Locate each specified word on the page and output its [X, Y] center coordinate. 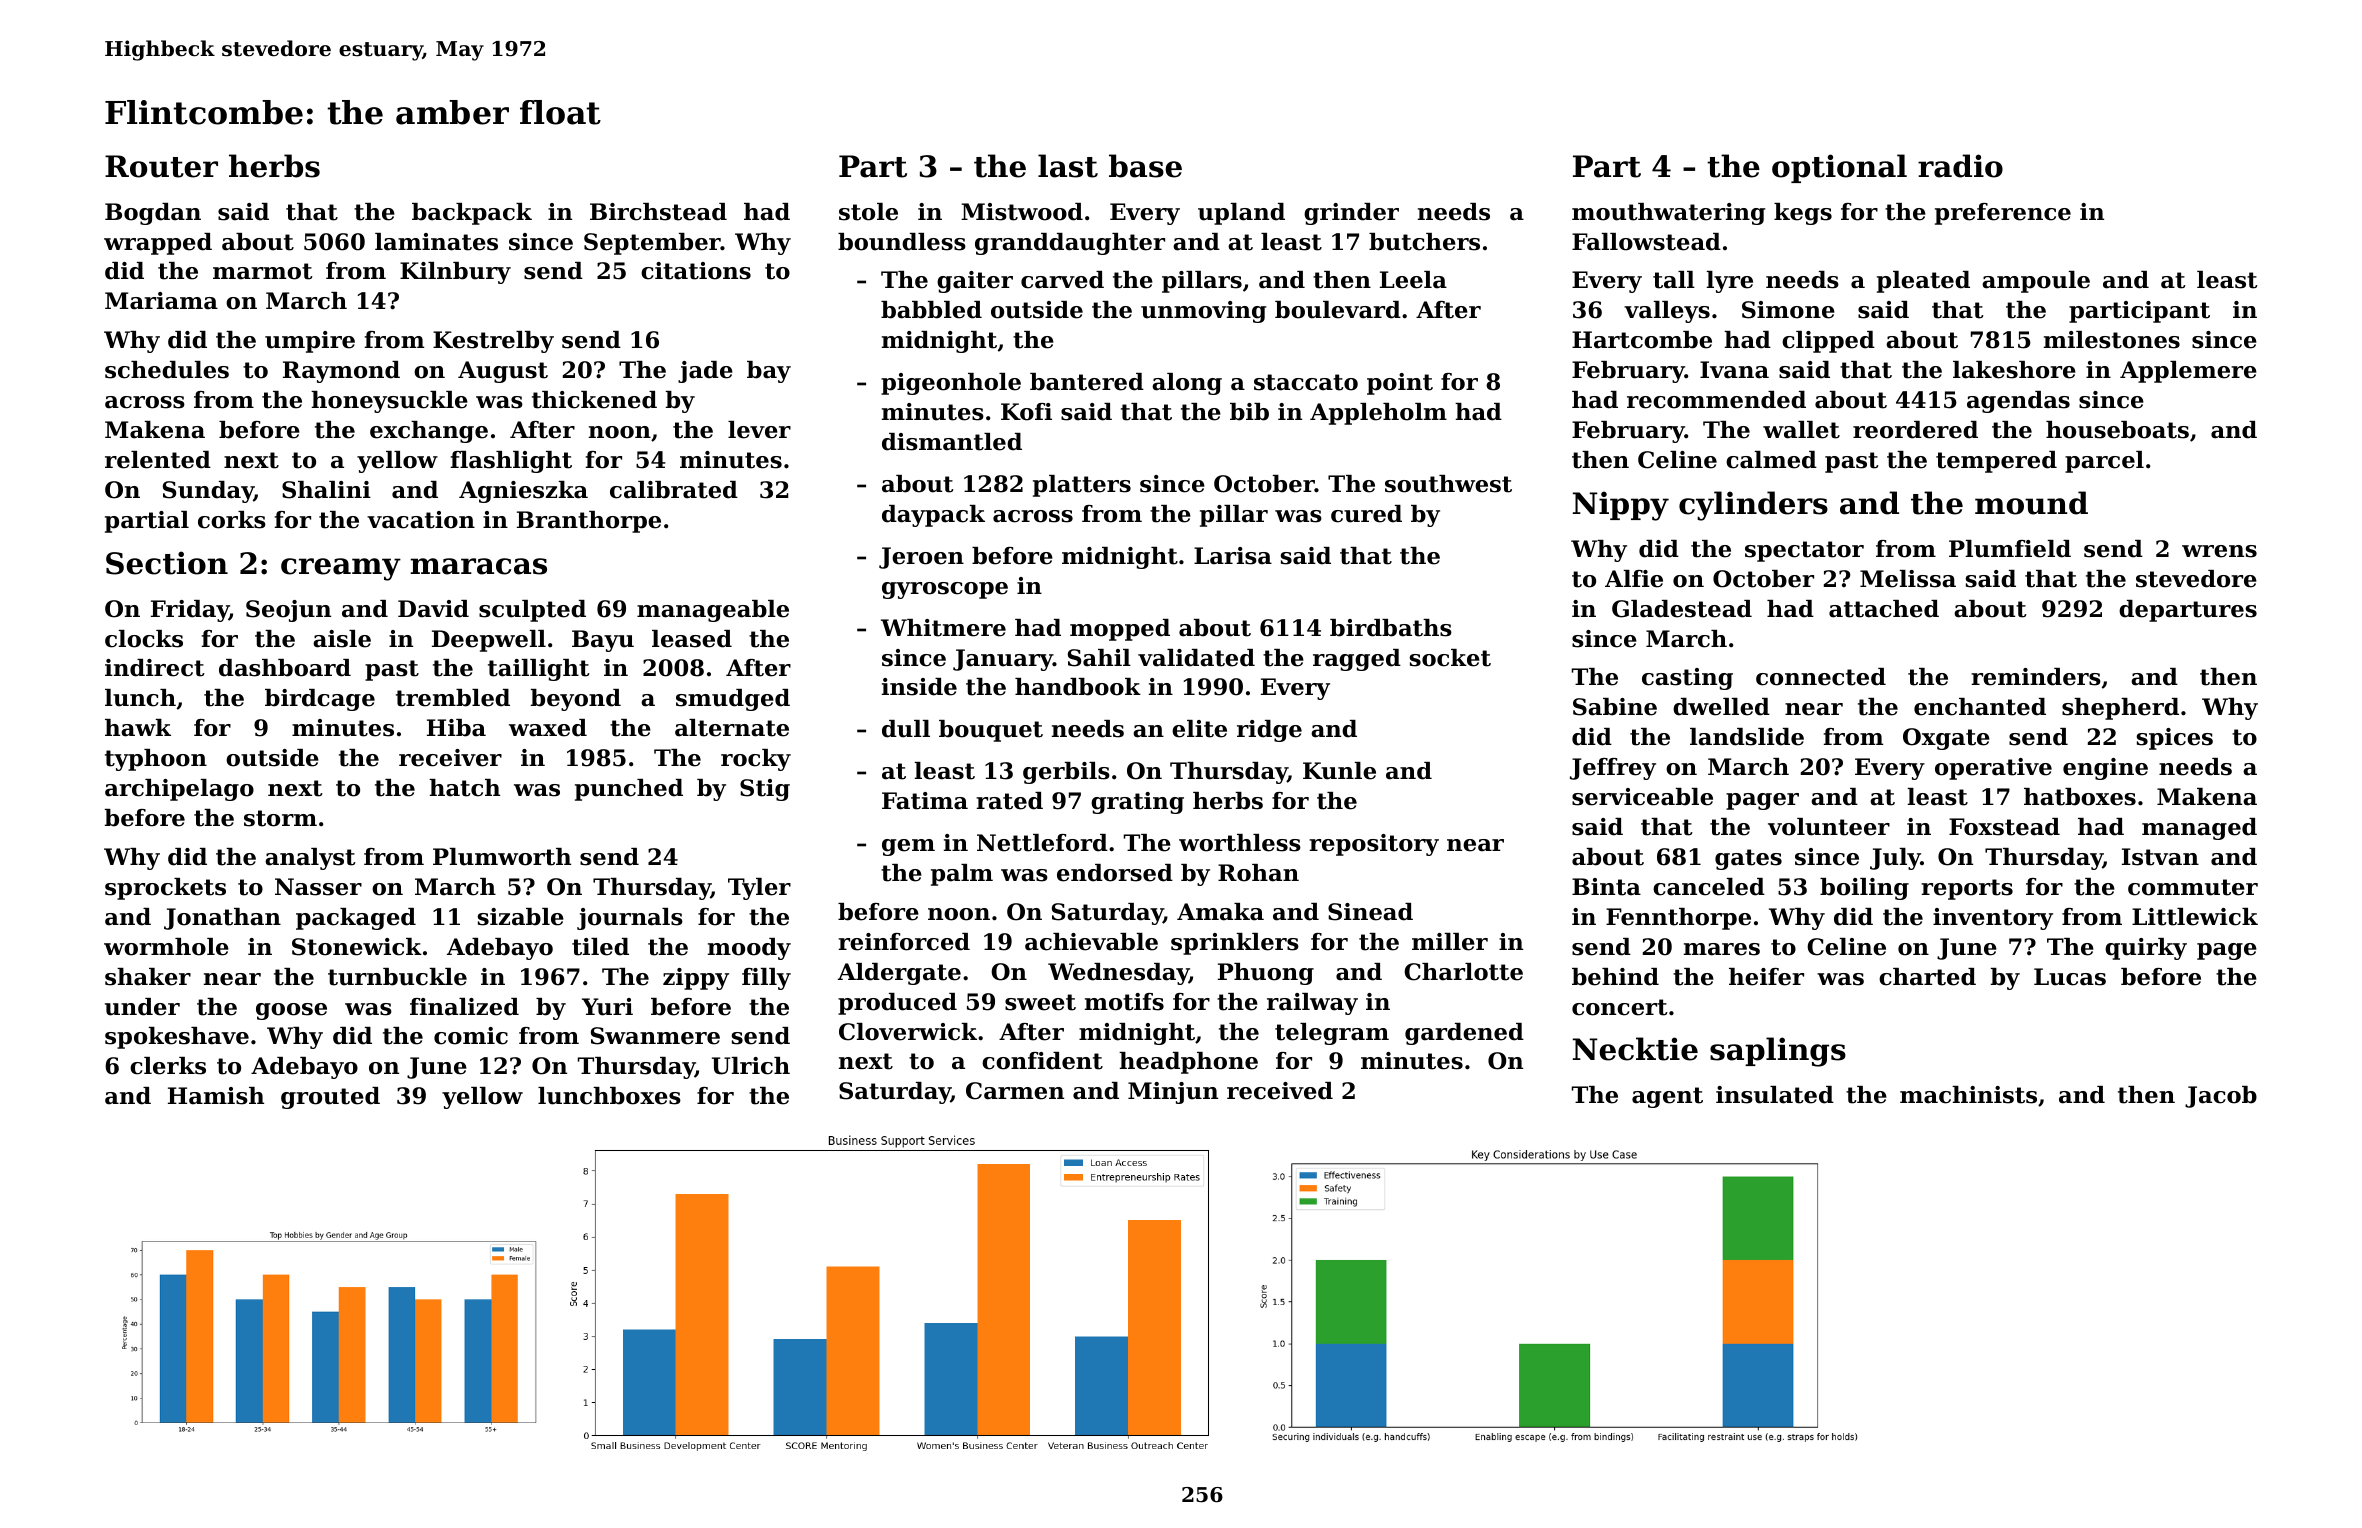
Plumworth [502, 857]
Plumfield [2010, 549]
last [1068, 166]
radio [1960, 166]
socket [1450, 658]
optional [1839, 168]
